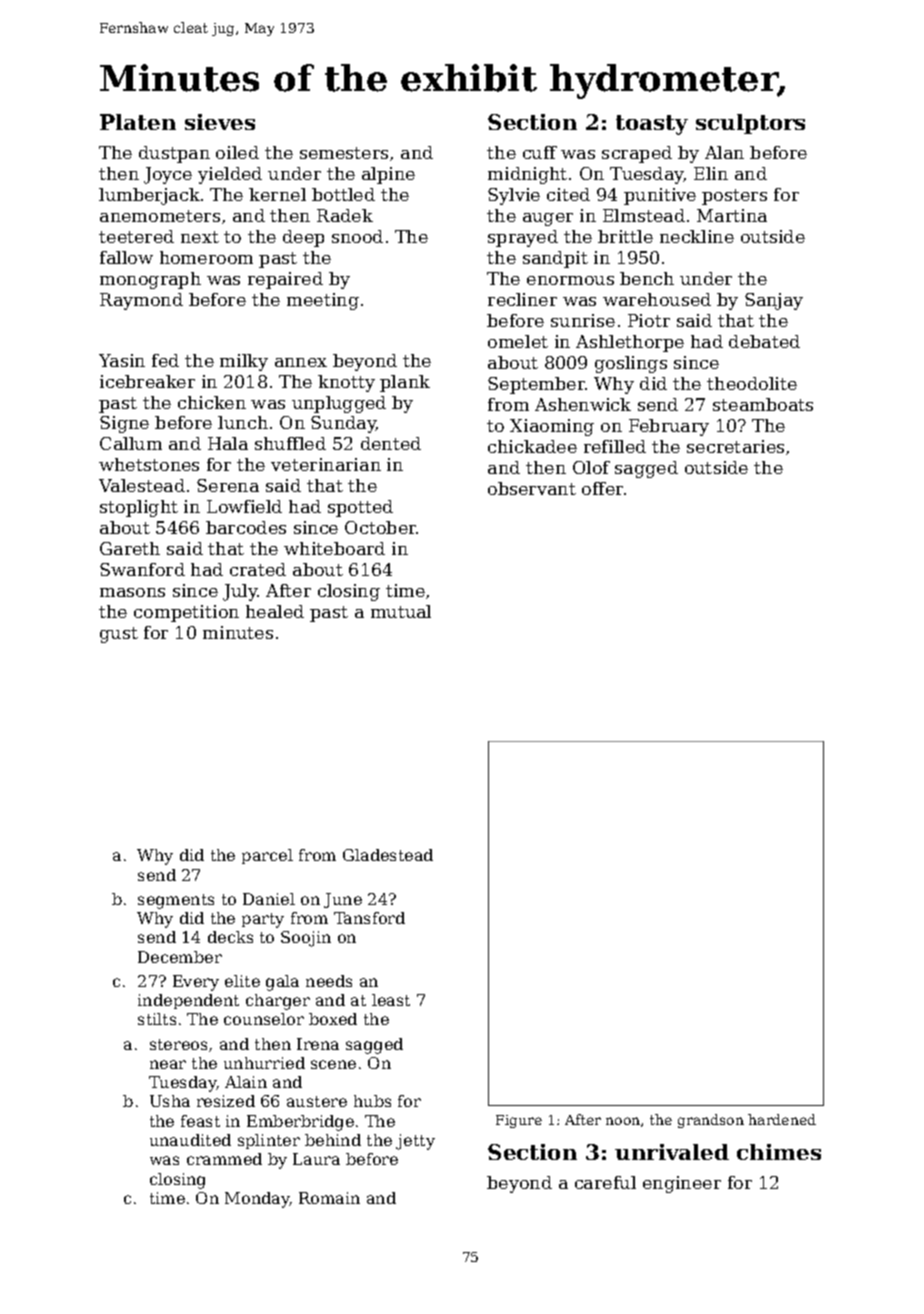 Image resolution: width=924 pixels, height=1314 pixels. I want to click on noon, so click(623, 1121).
